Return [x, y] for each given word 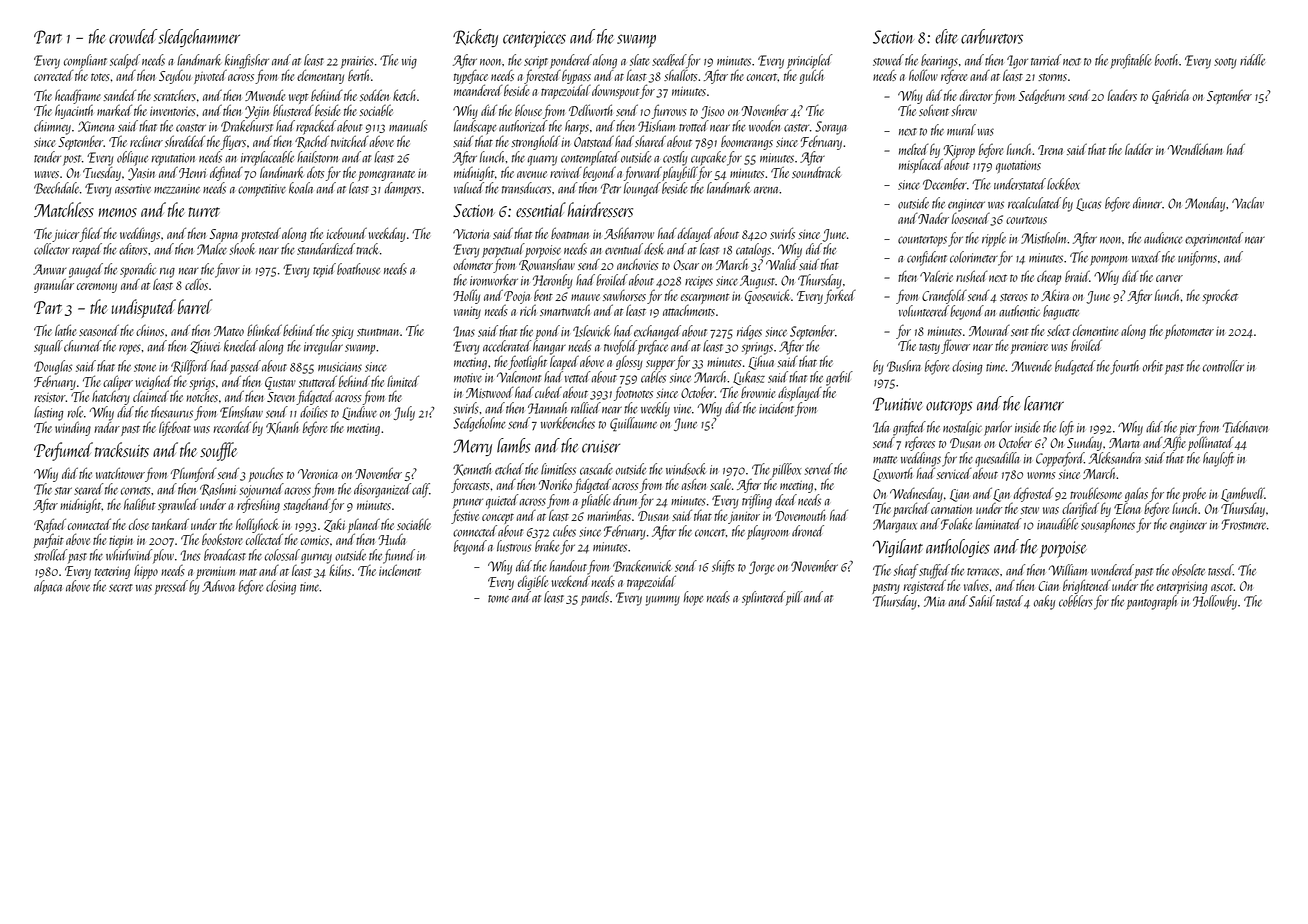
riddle [1252, 60]
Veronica [318, 474]
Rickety [475, 38]
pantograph [1151, 602]
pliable [595, 501]
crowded [133, 36]
